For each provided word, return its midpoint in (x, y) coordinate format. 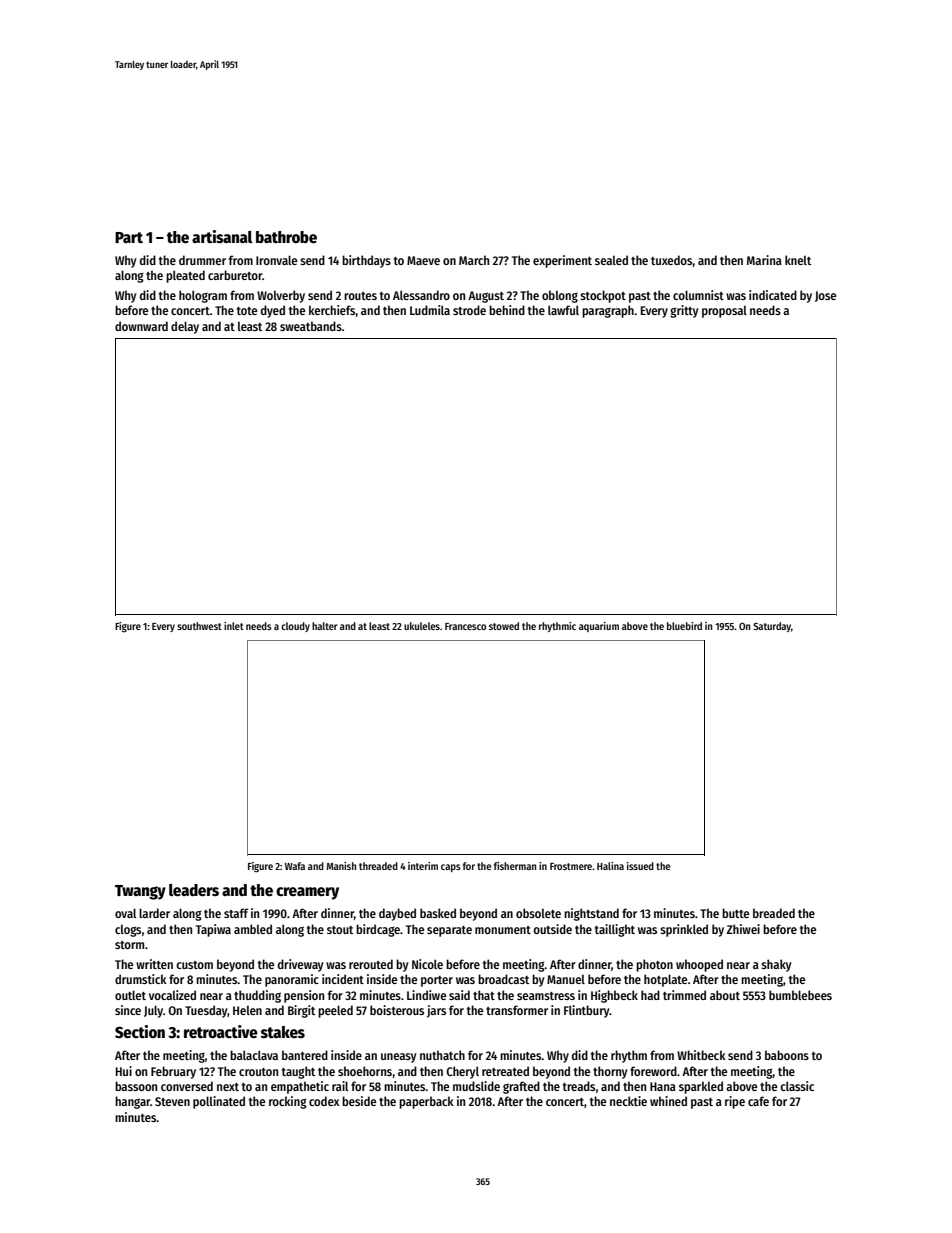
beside (359, 1101)
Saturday (772, 627)
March (474, 260)
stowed (504, 626)
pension (304, 996)
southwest (199, 626)
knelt (798, 260)
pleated (185, 276)
